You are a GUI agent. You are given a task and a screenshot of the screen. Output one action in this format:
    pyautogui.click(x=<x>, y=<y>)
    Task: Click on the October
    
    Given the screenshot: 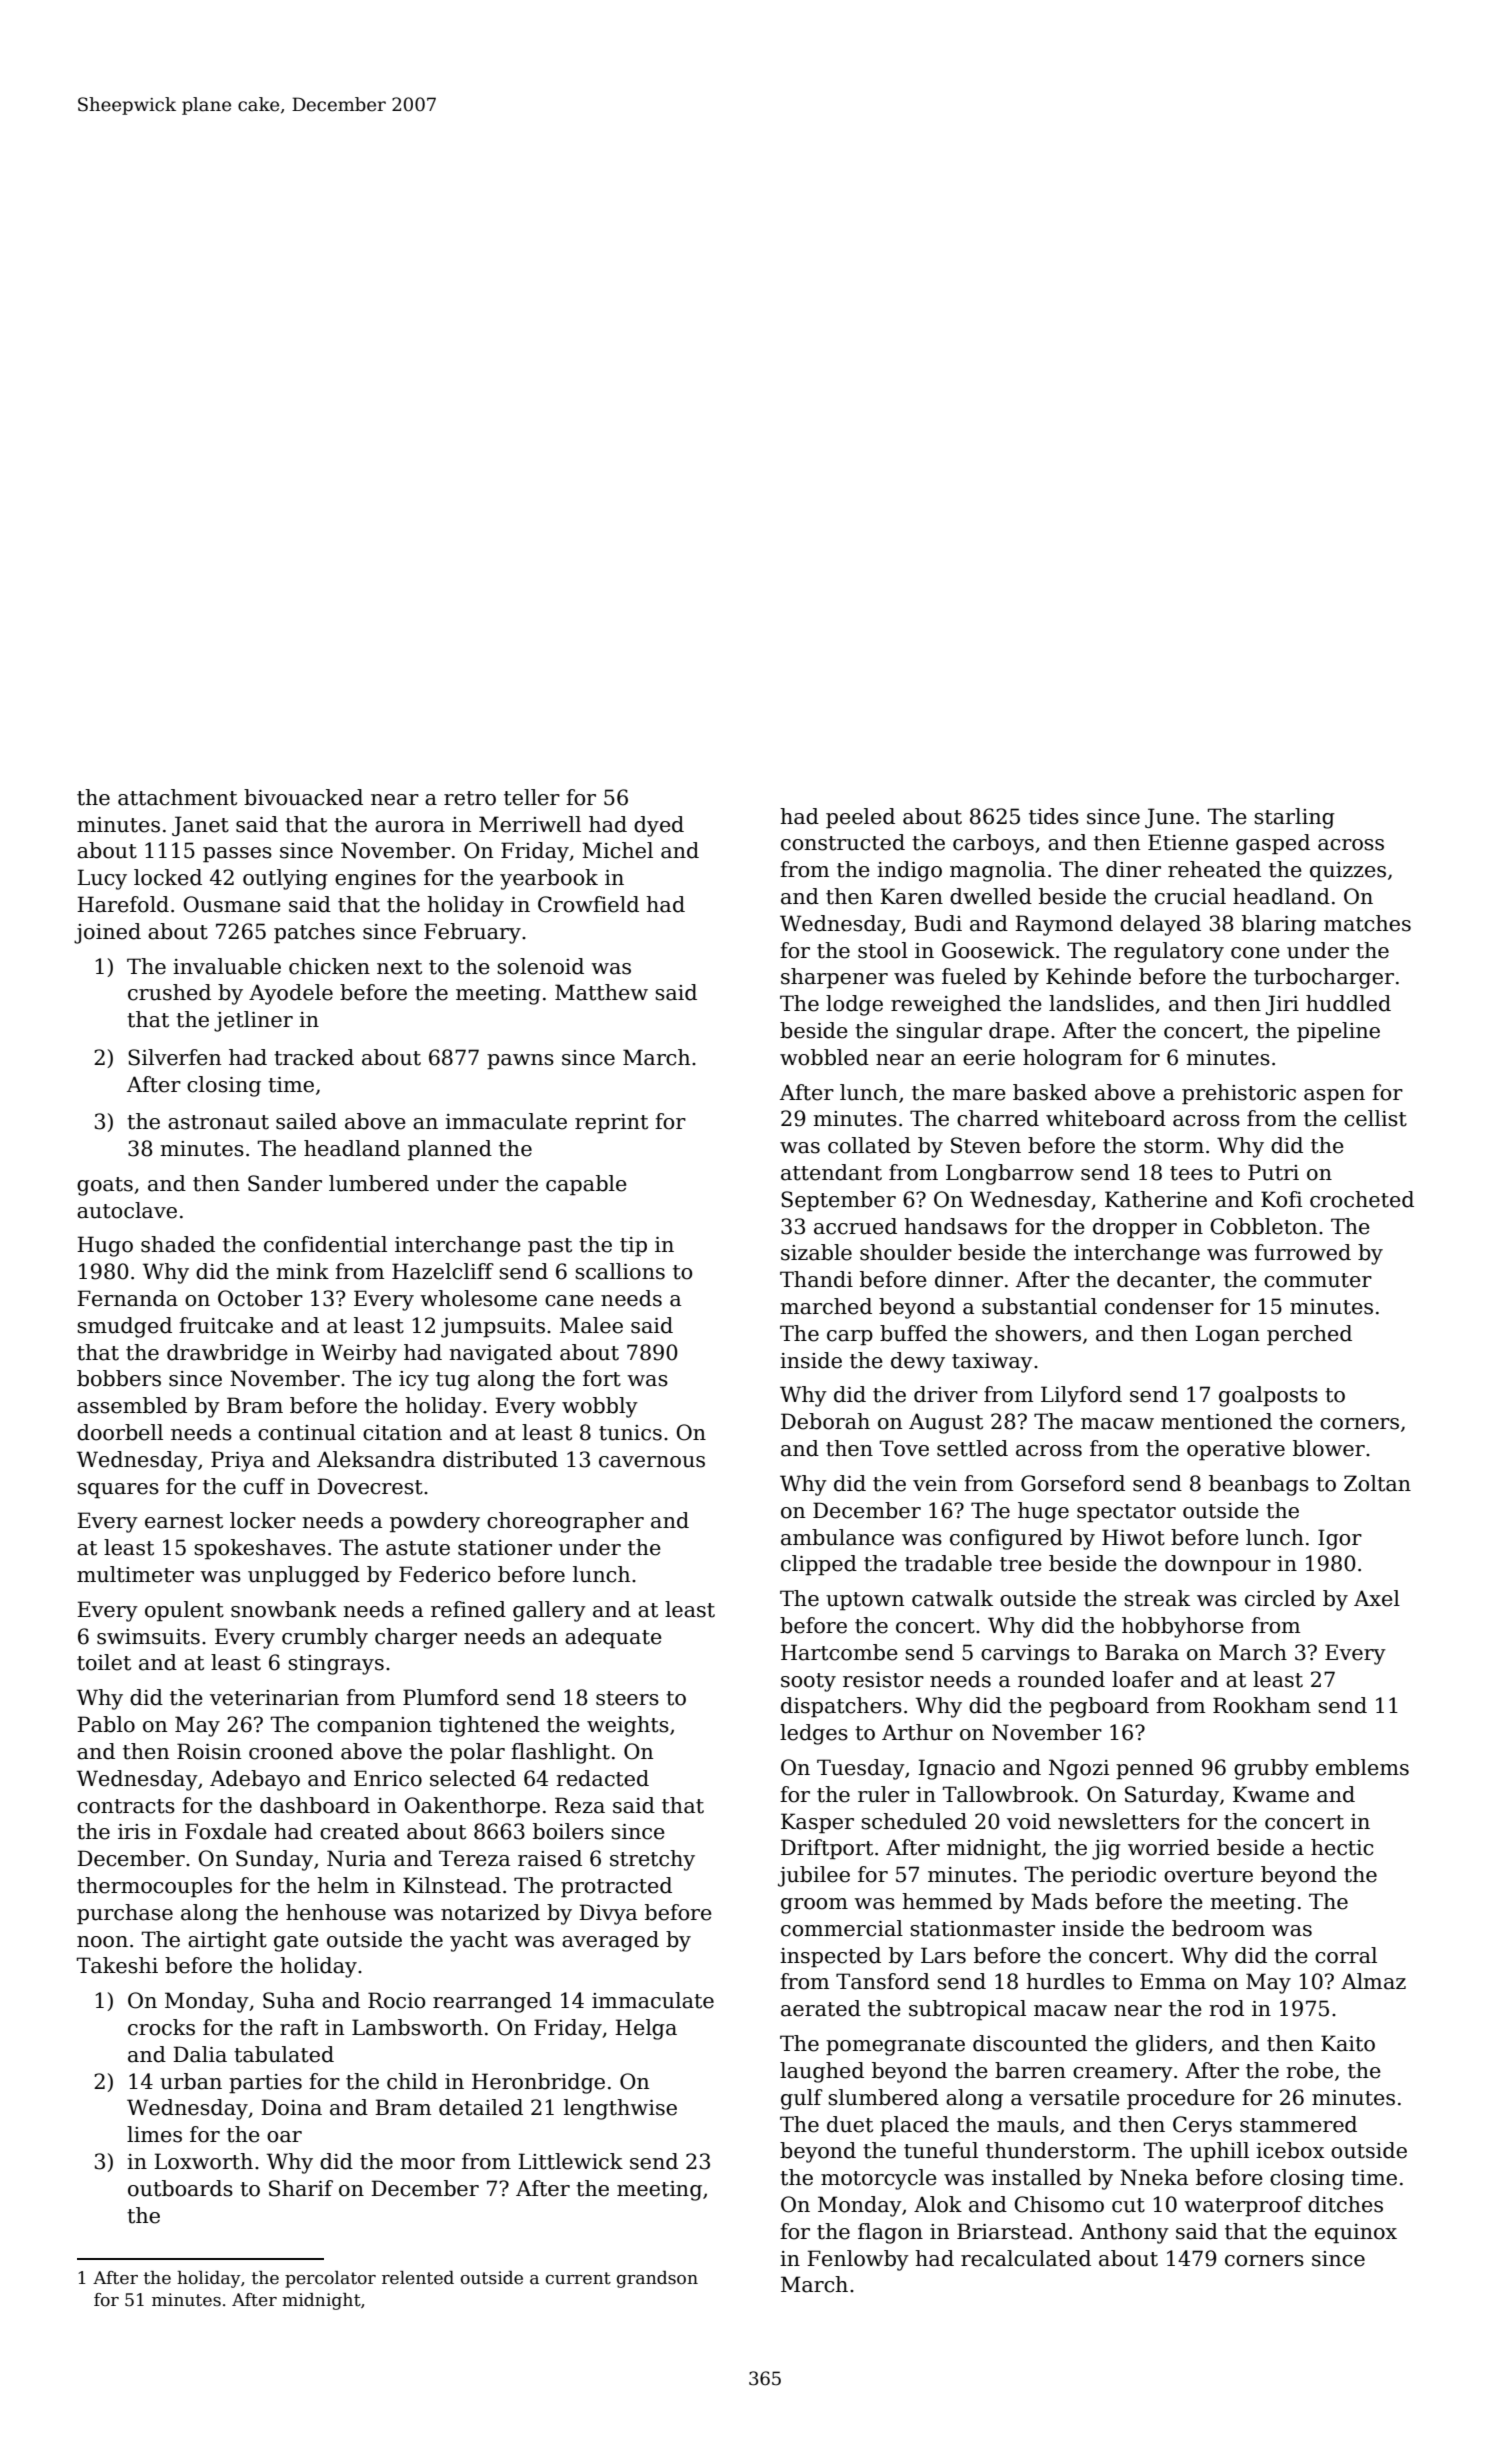 What is the action you would take?
    pyautogui.click(x=260, y=1298)
